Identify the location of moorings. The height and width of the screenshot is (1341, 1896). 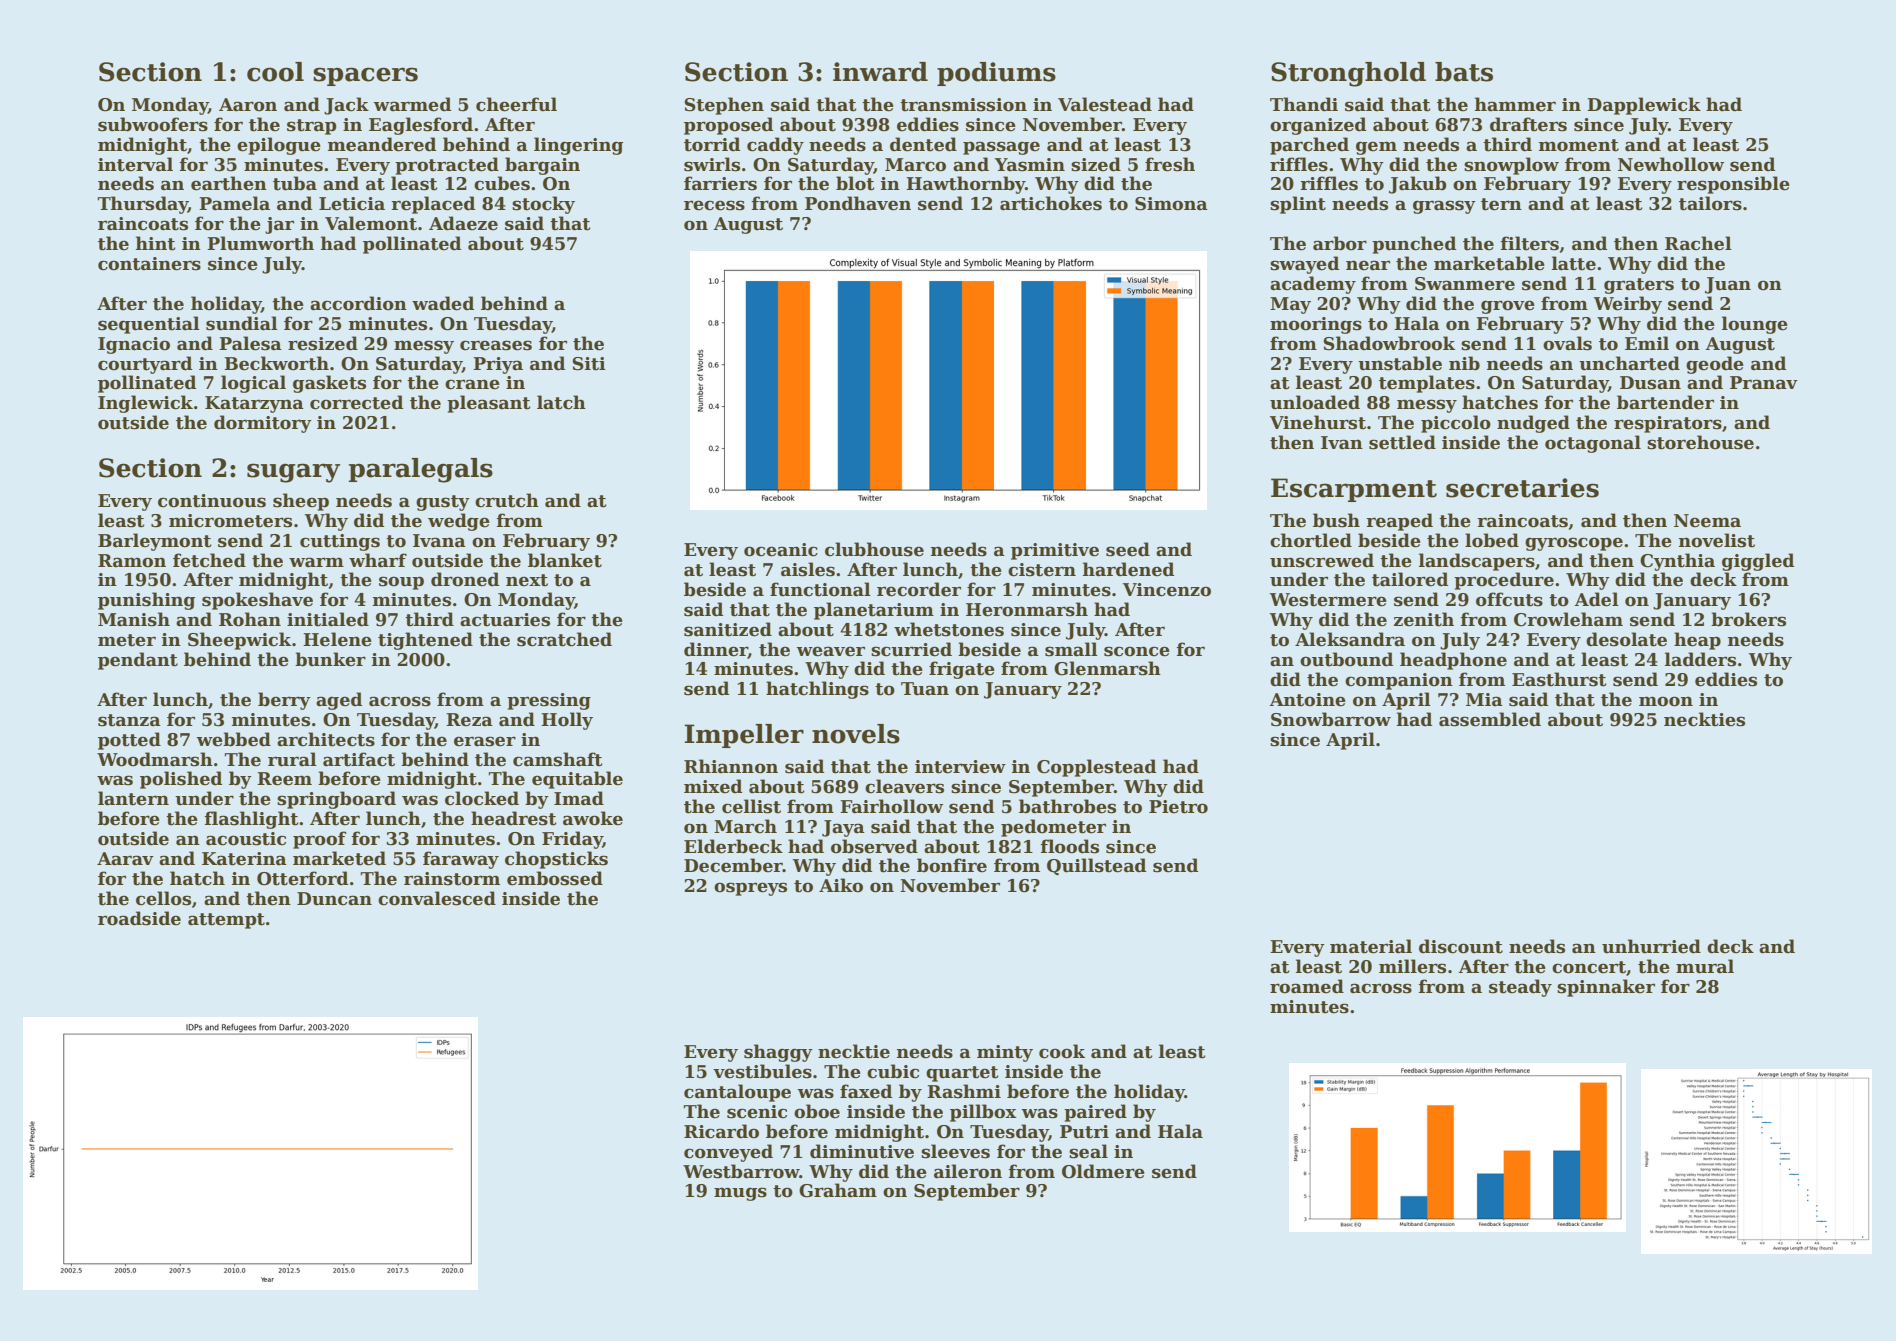
(1316, 325).
